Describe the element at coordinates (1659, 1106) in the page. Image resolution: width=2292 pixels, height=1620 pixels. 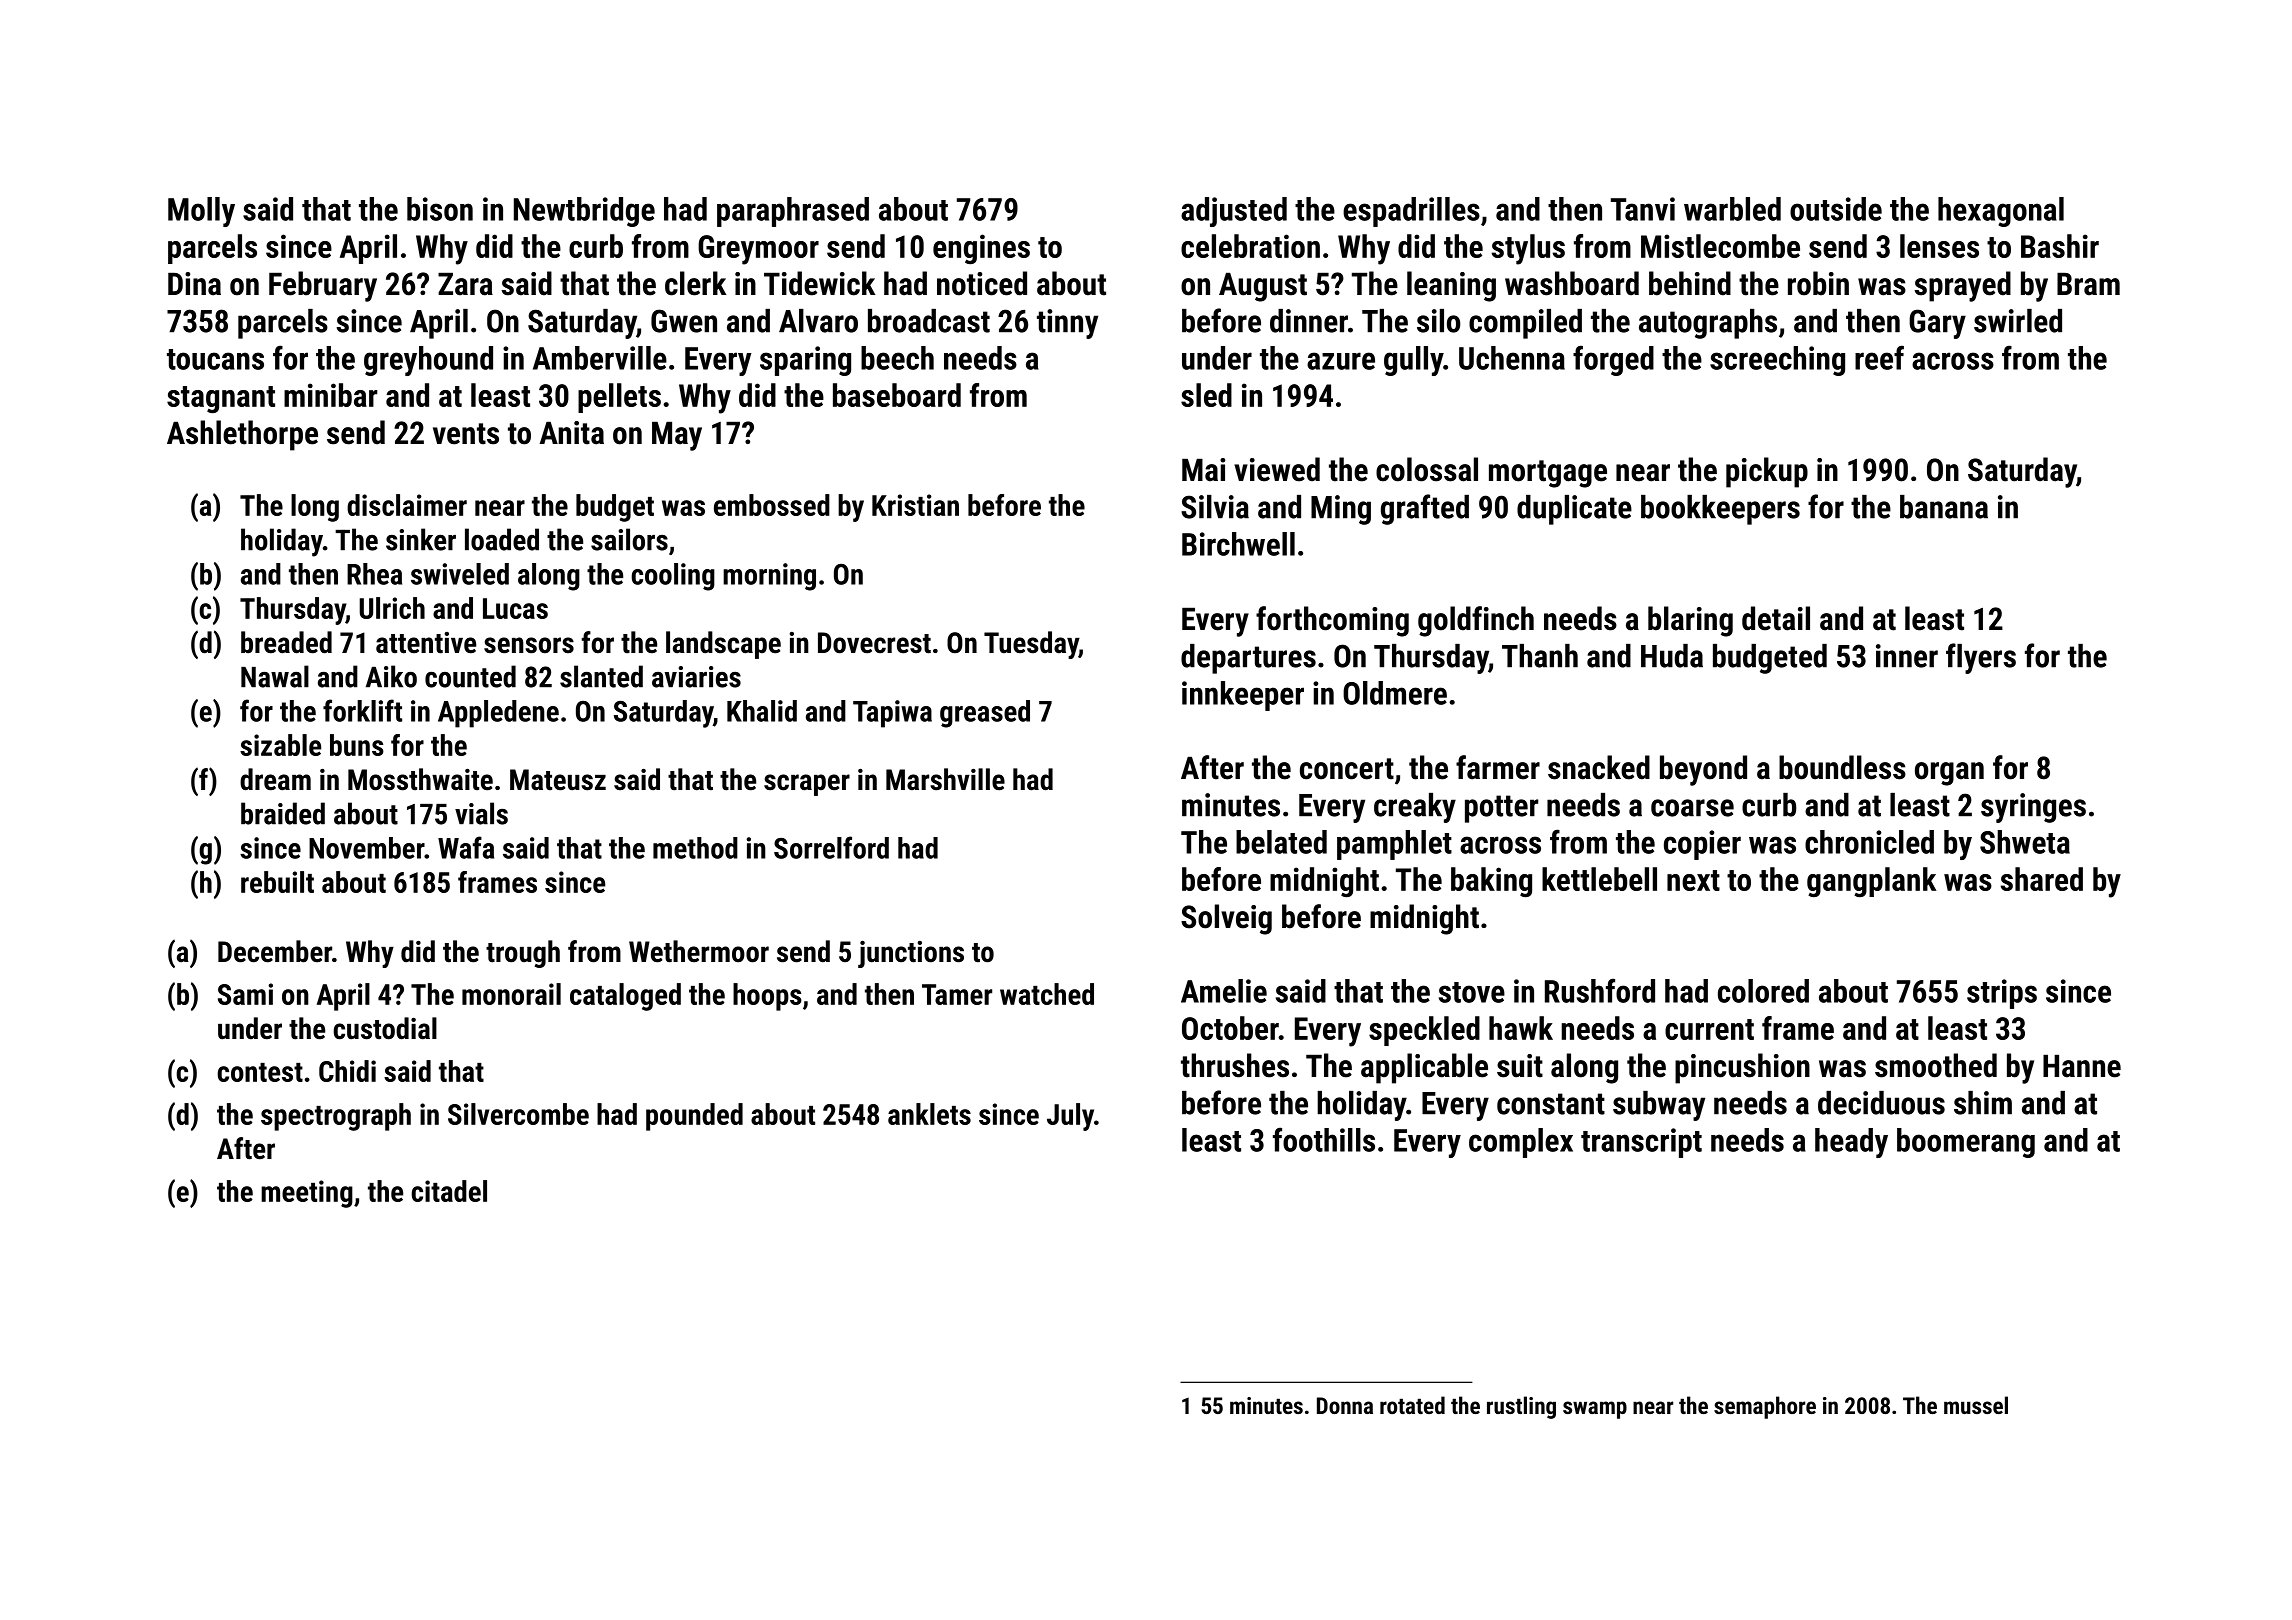
I see `subway` at that location.
